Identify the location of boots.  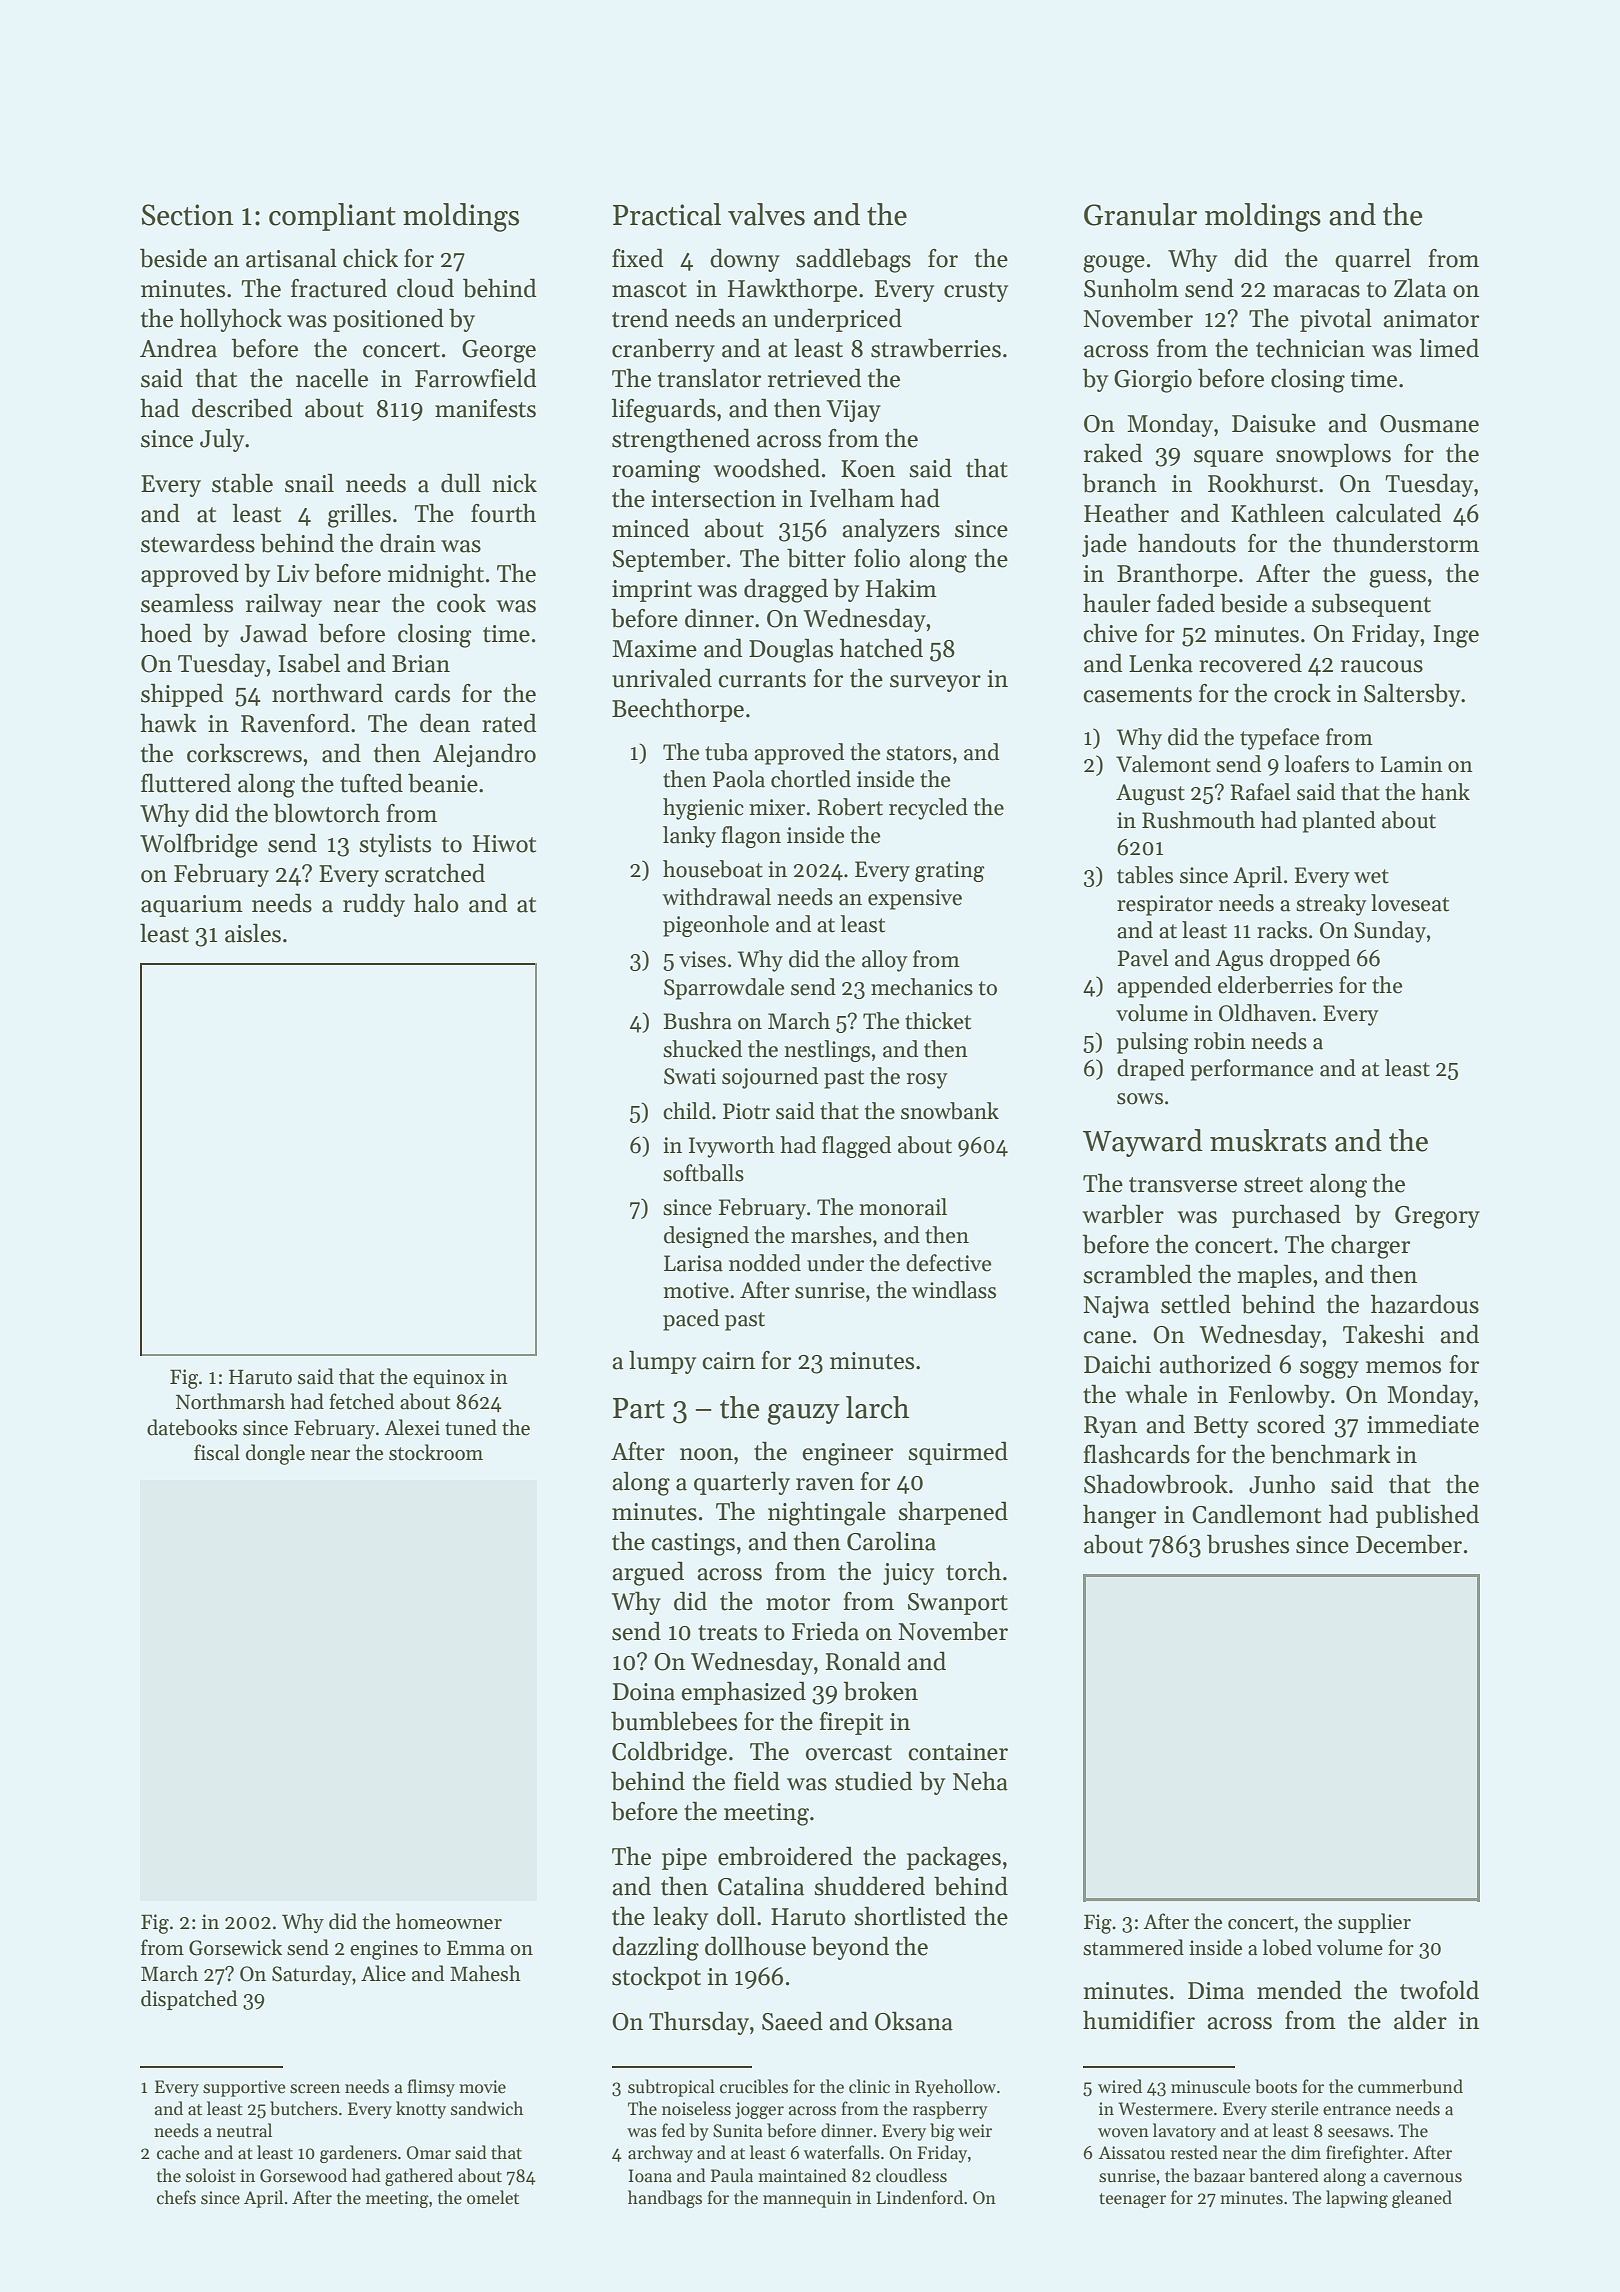
(1276, 2086).
